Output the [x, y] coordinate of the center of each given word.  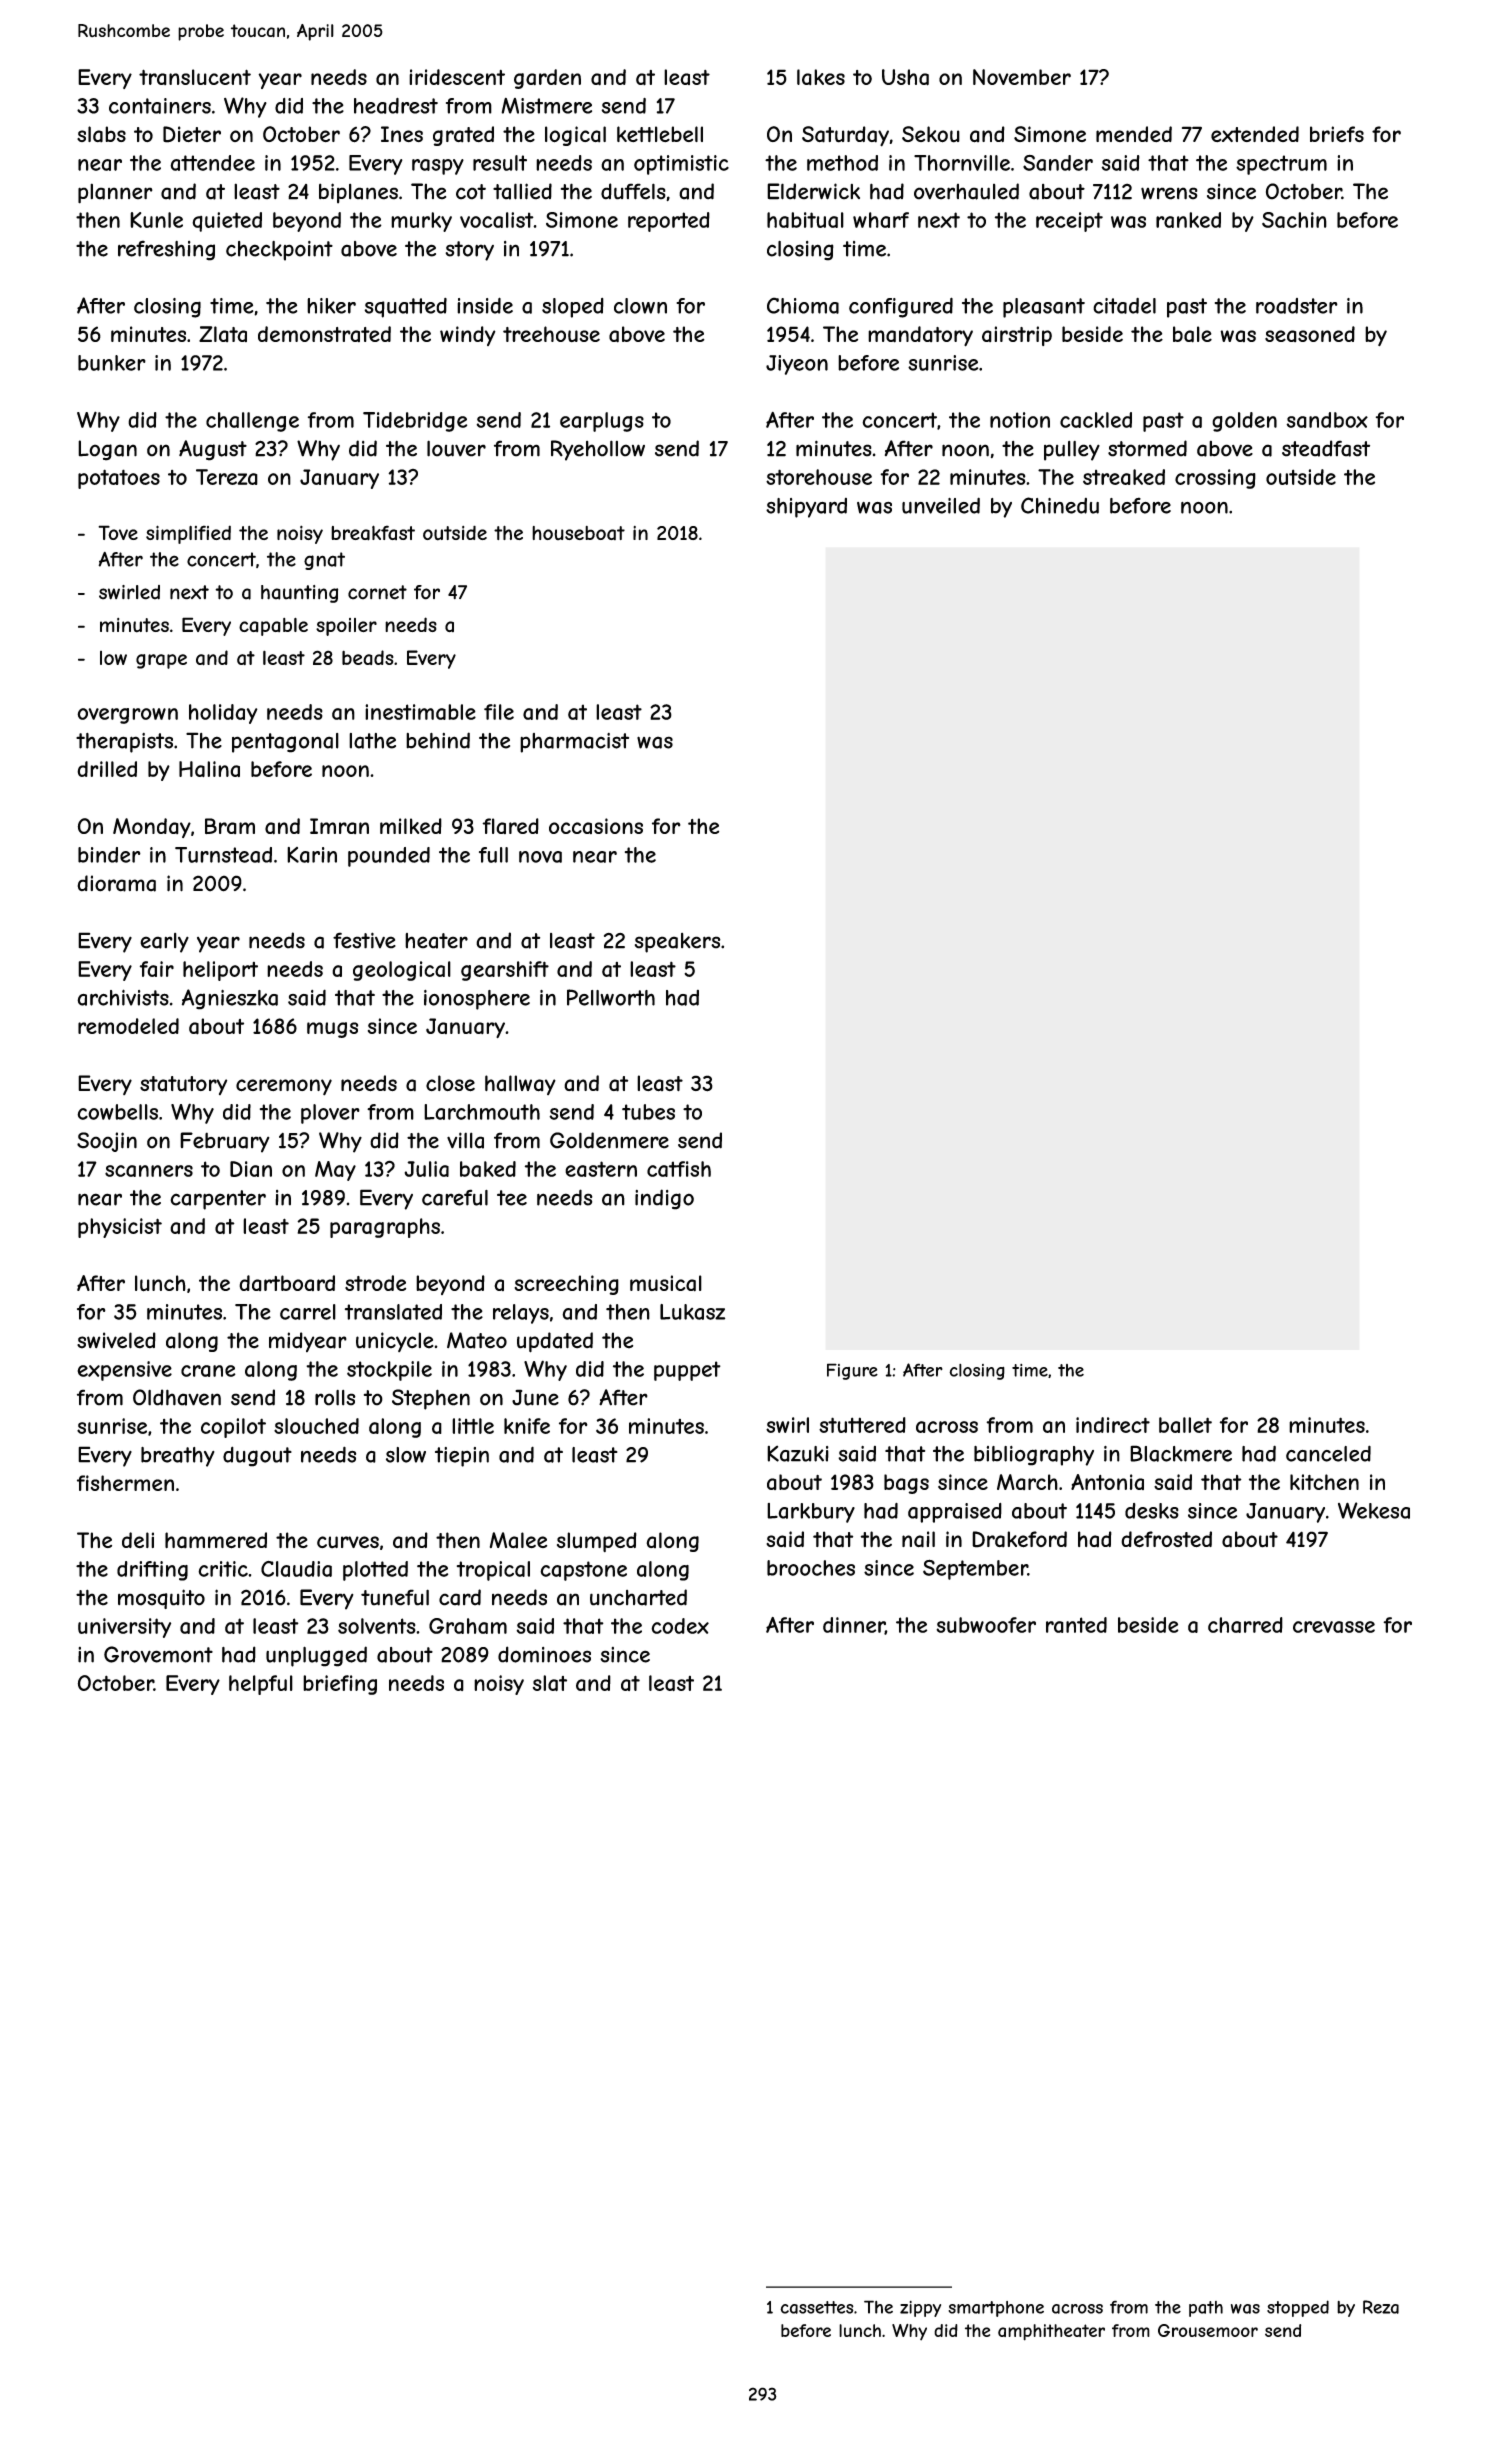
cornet [377, 592]
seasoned [1310, 334]
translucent [195, 77]
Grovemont [158, 1654]
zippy [920, 2309]
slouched [316, 1426]
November [1022, 77]
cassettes [817, 2307]
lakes [821, 77]
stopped [1298, 2308]
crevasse [1334, 1627]
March [1027, 1482]
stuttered [862, 1425]
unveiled [941, 505]
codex [680, 1626]
